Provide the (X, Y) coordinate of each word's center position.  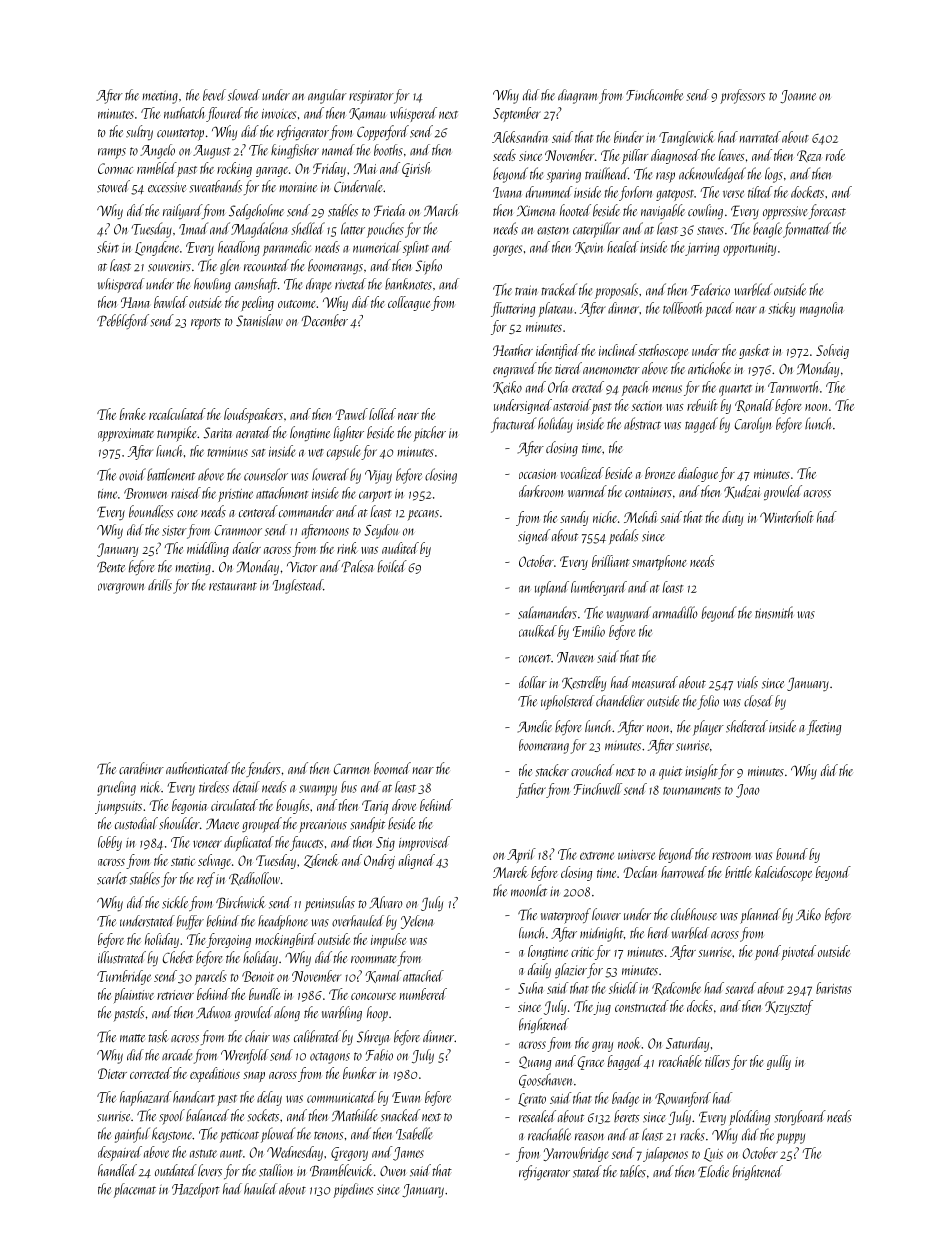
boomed (392, 768)
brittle (738, 872)
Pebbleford (123, 321)
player (708, 728)
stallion (276, 1170)
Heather (513, 350)
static (183, 861)
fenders (263, 769)
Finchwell (598, 789)
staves (710, 230)
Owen (393, 1171)
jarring (702, 249)
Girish (416, 169)
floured (224, 114)
